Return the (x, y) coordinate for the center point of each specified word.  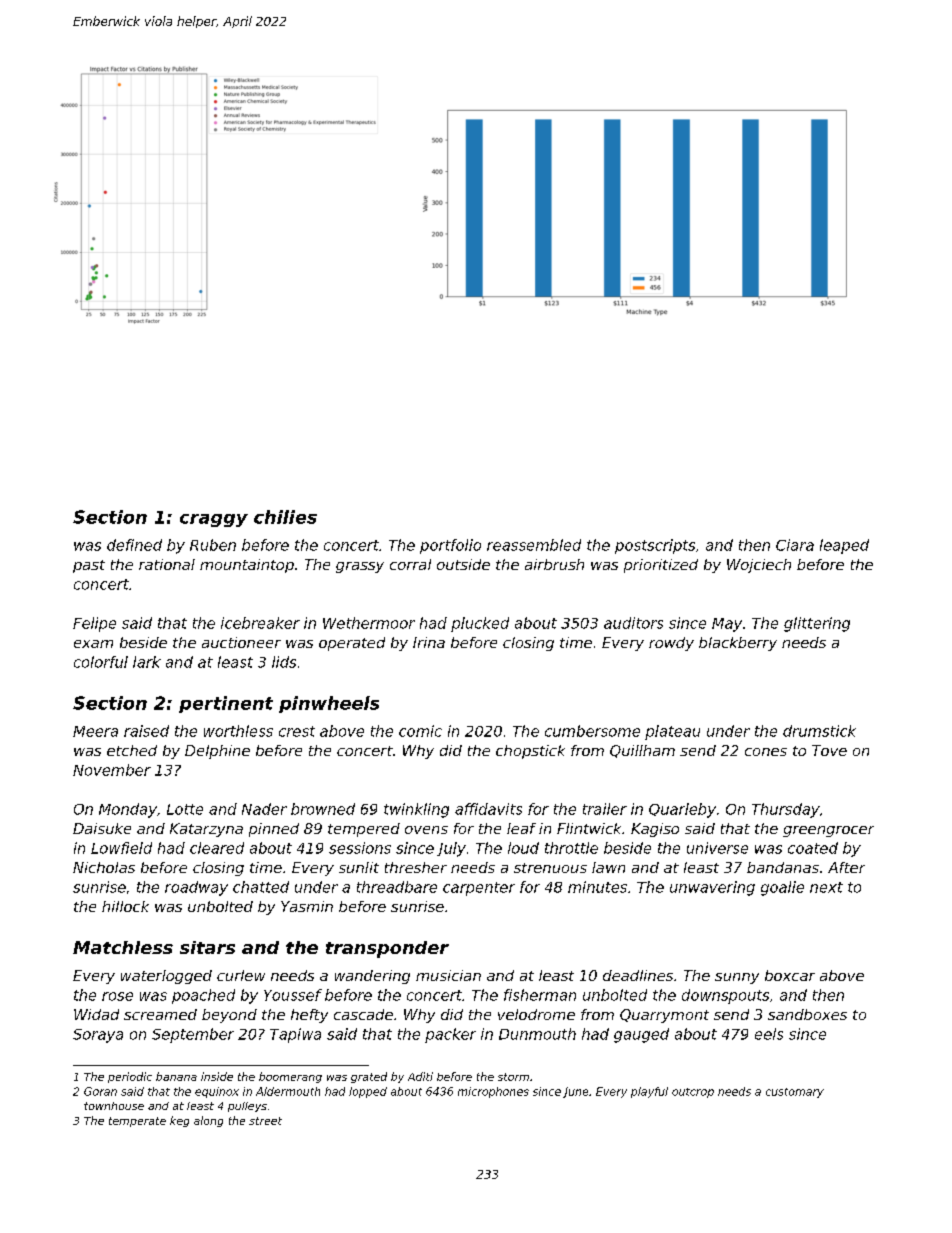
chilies (285, 517)
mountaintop (247, 566)
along (208, 1121)
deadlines (638, 975)
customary (795, 1093)
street (265, 1121)
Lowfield (121, 848)
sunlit (359, 867)
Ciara (795, 545)
